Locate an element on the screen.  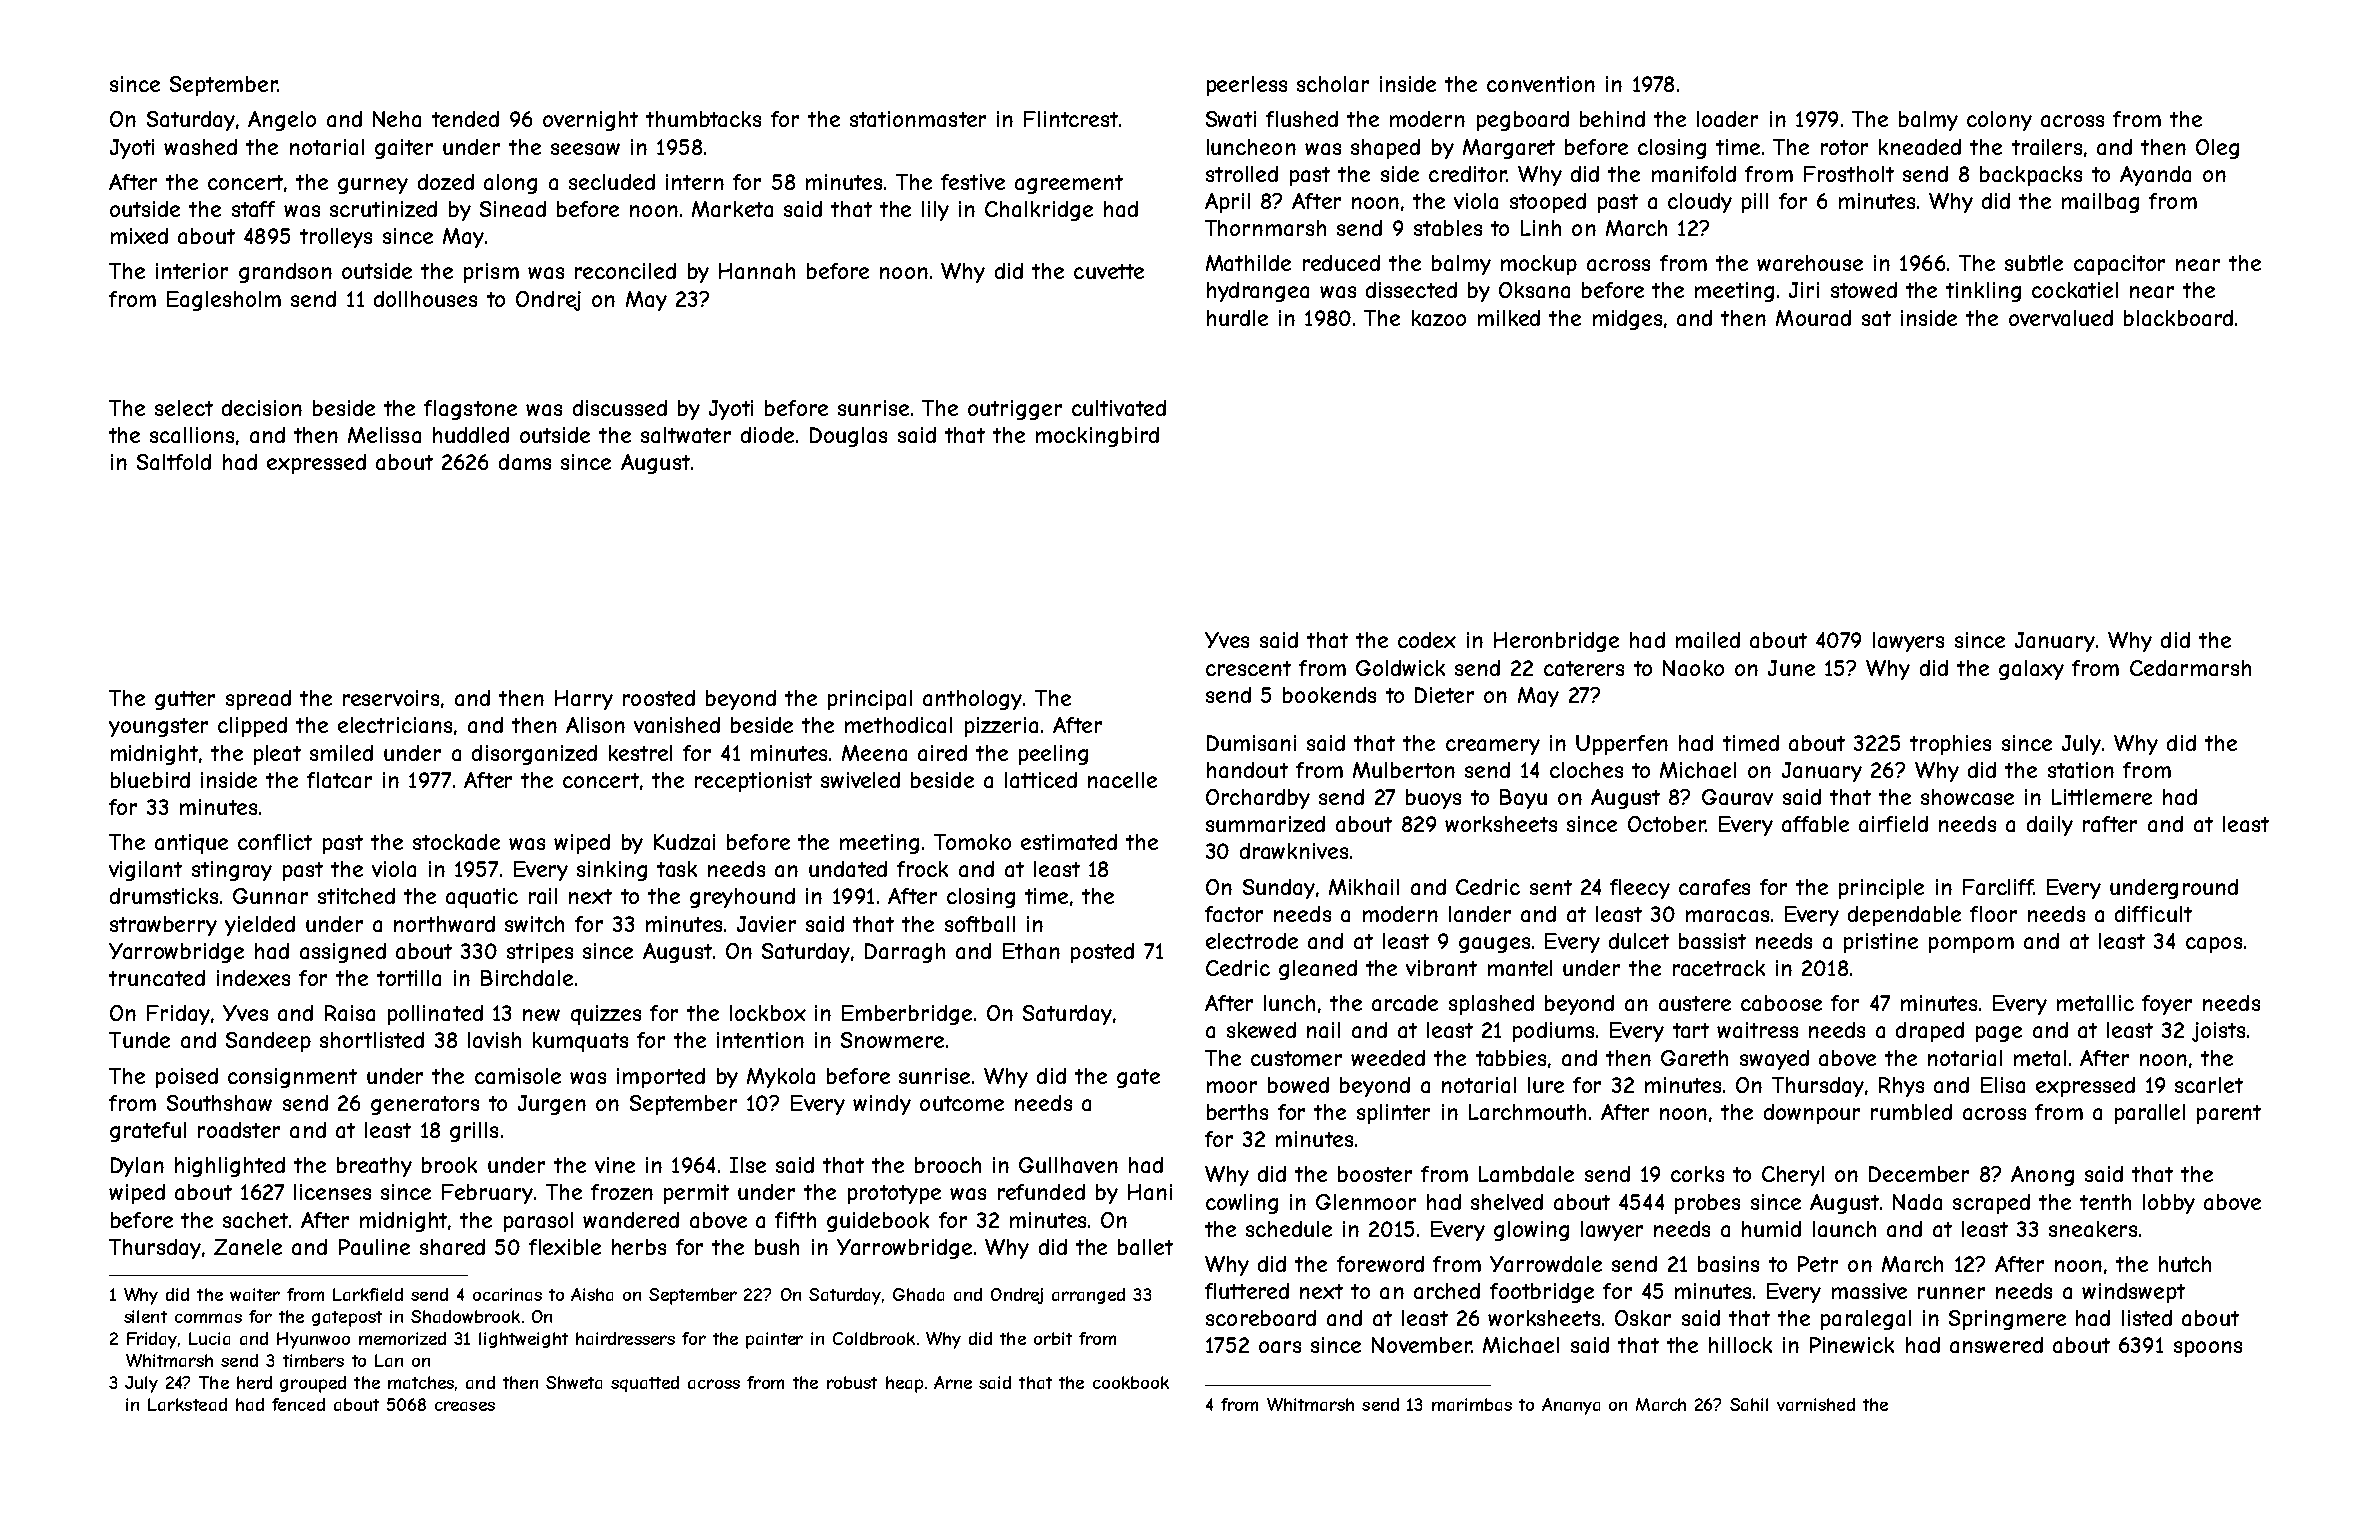
quizzes is located at coordinates (606, 1015).
